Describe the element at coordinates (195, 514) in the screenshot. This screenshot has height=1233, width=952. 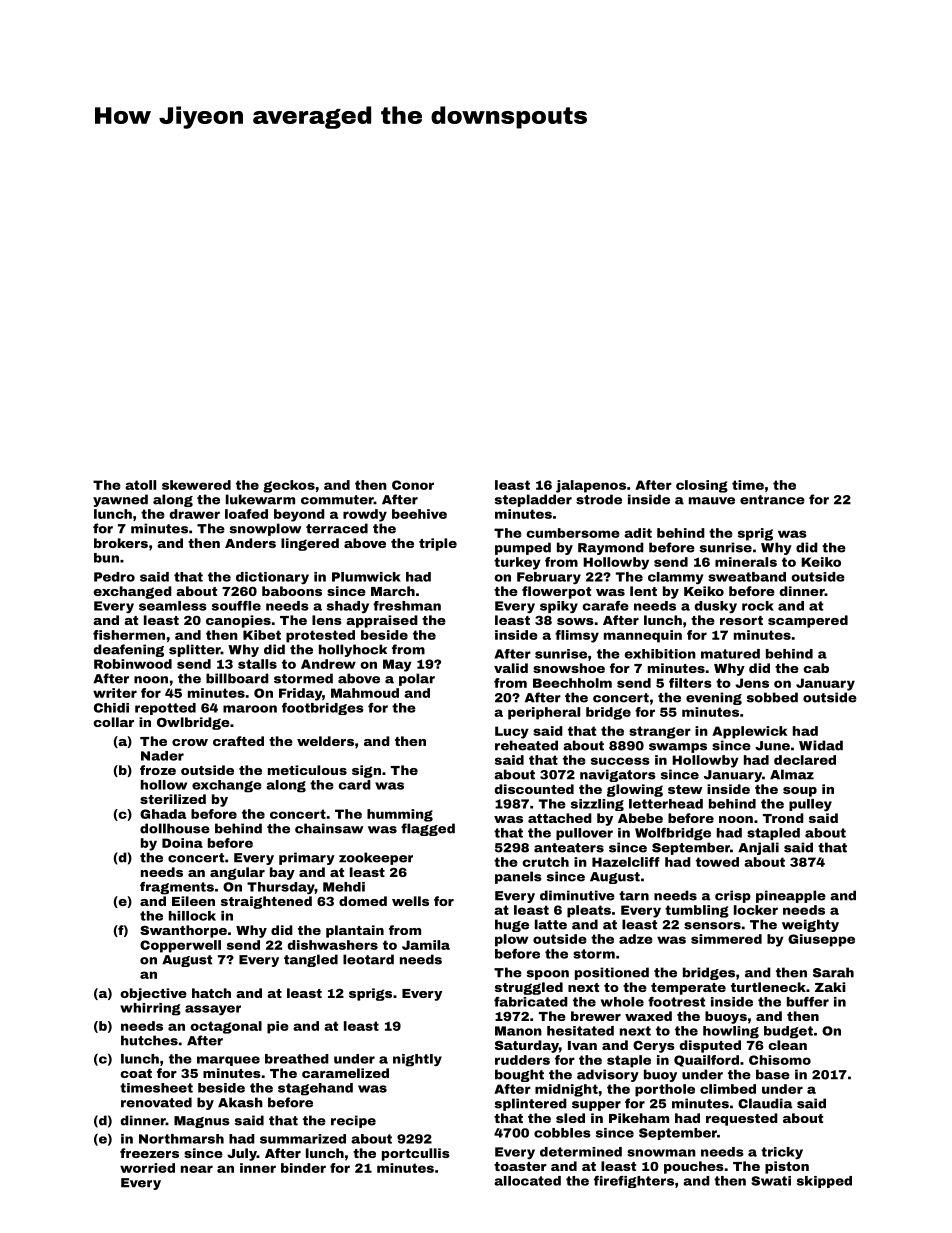
I see `drawer` at that location.
